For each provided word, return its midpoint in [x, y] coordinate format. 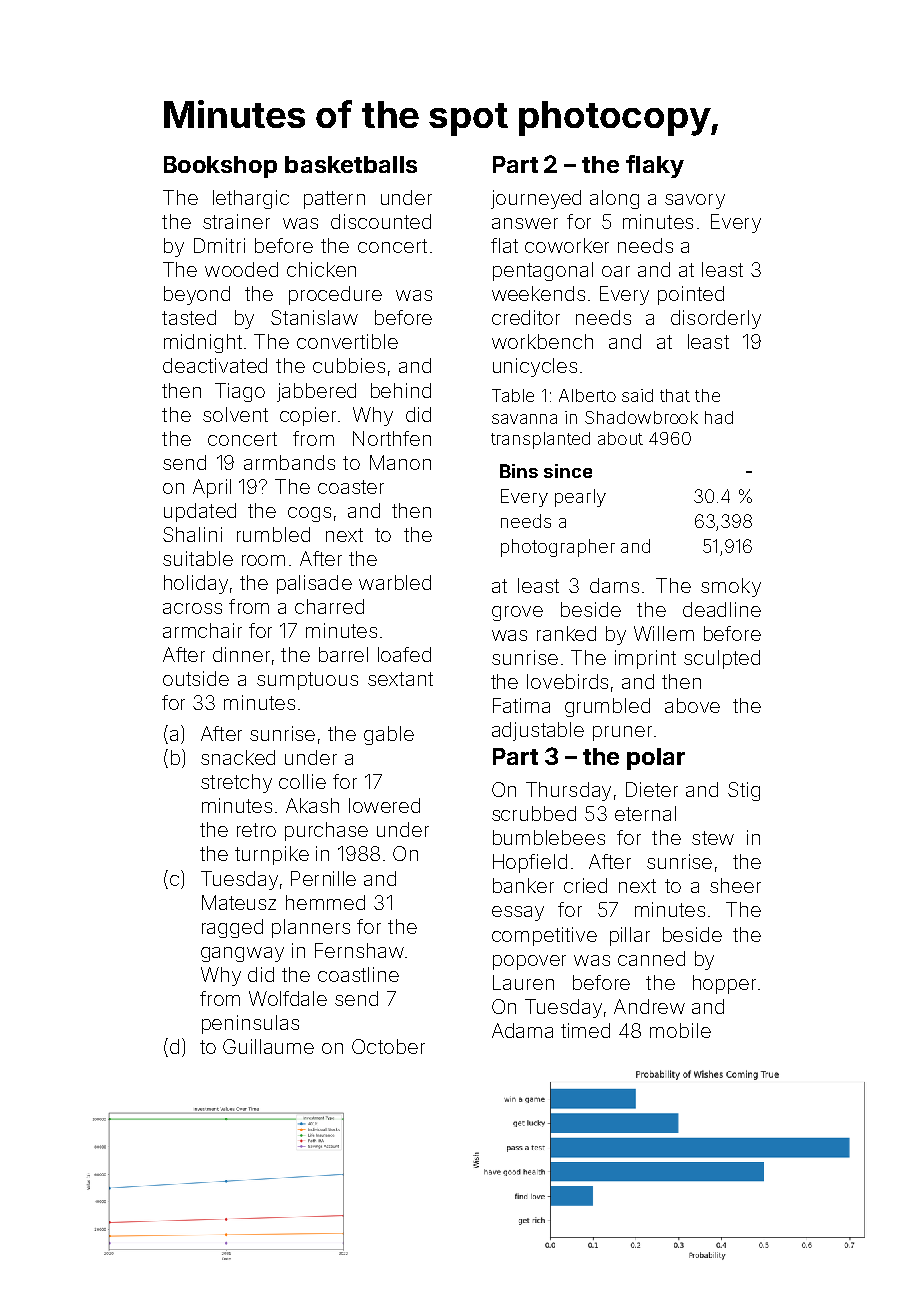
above [692, 705]
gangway [242, 954]
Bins [519, 471]
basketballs [351, 164]
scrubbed [534, 813]
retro [256, 830]
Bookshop [220, 167]
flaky [655, 166]
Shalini [192, 534]
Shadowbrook [641, 417]
